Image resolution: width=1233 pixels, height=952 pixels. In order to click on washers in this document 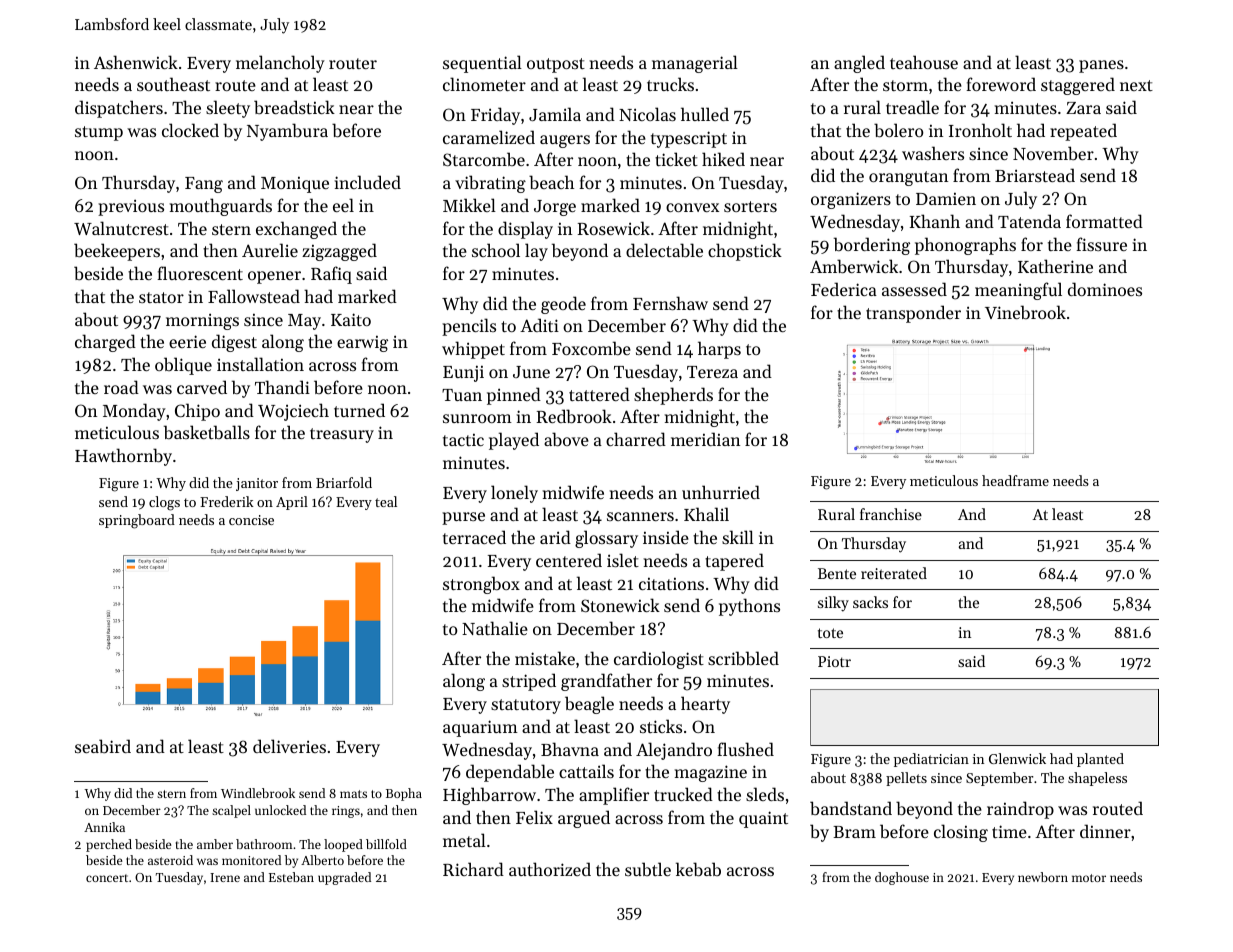, I will do `click(933, 153)`.
